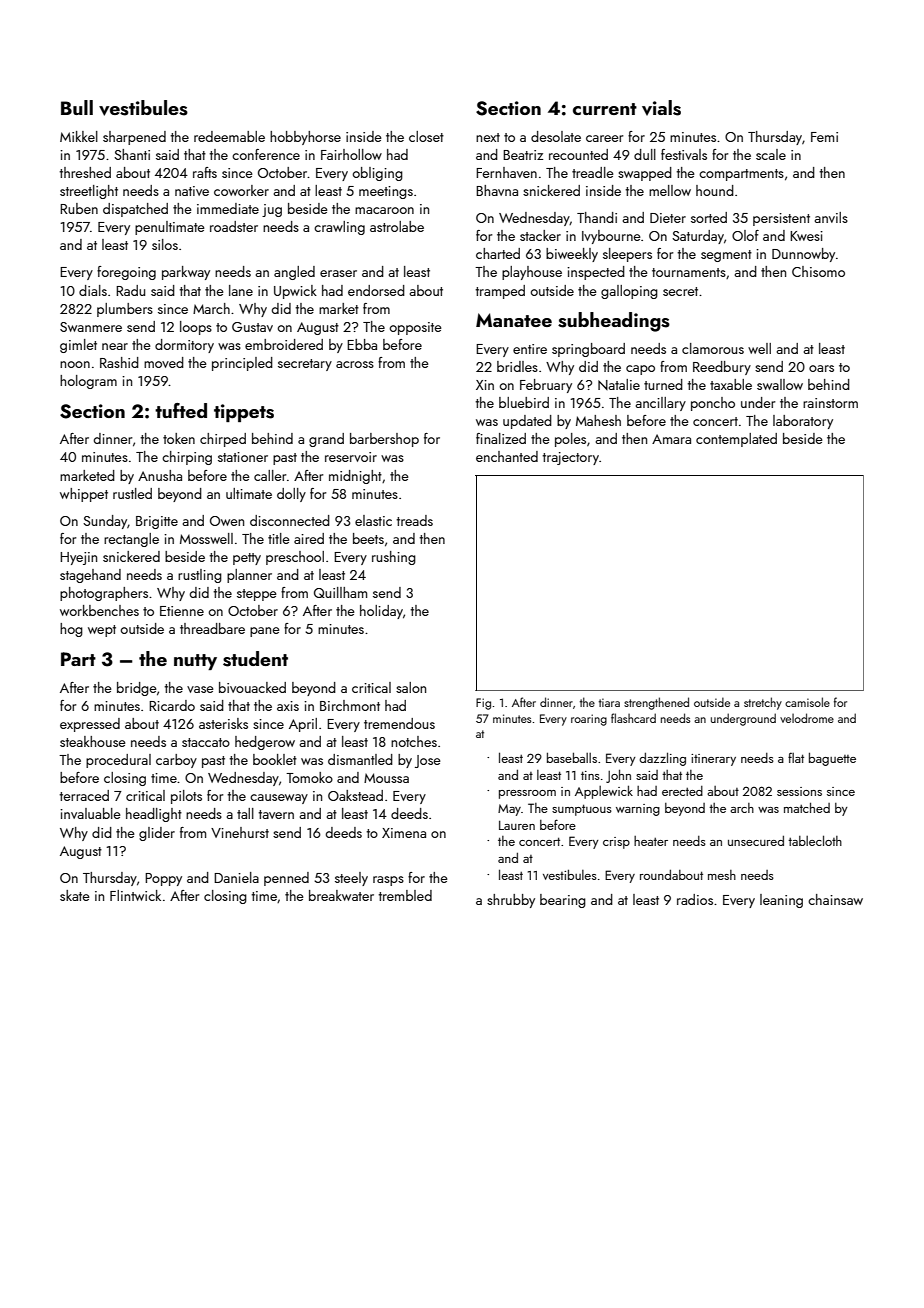 The width and height of the document is (924, 1308). What do you see at coordinates (229, 136) in the document?
I see `redeemable` at bounding box center [229, 136].
